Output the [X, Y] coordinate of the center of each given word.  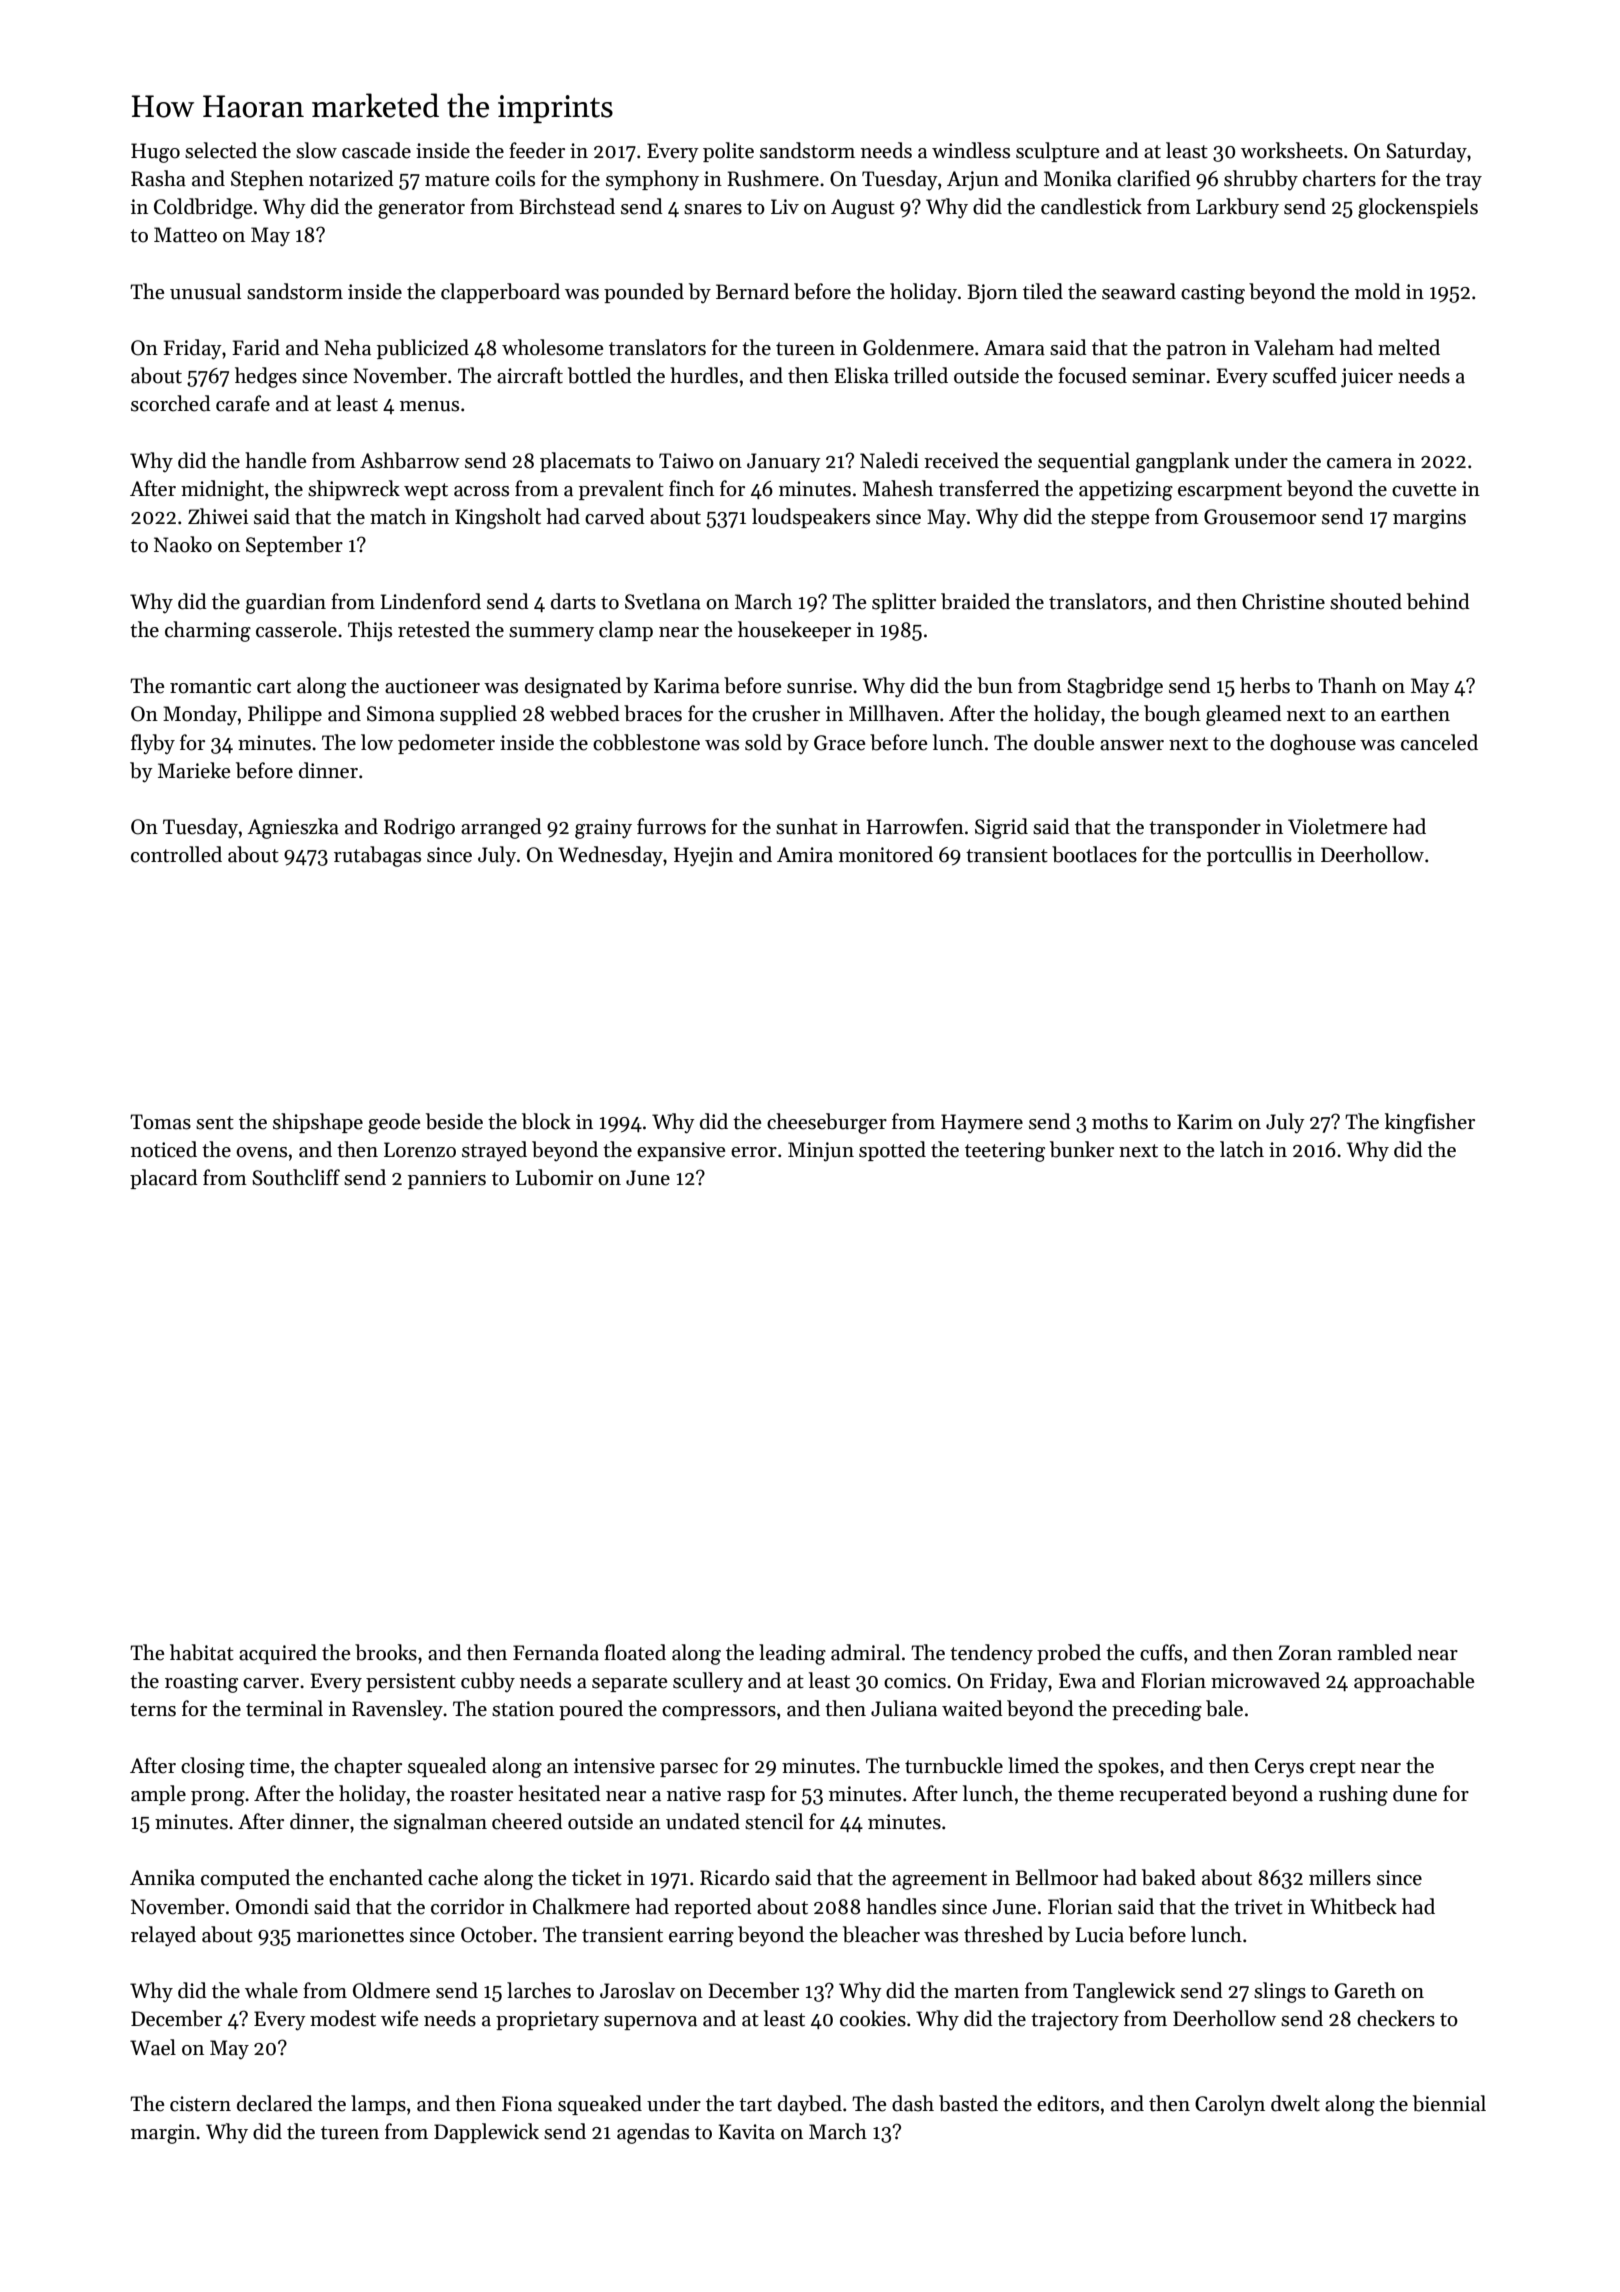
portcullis [1249, 856]
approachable [1414, 1682]
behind [1438, 601]
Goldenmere [918, 347]
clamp [626, 631]
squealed [447, 1767]
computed [245, 1879]
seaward [1139, 291]
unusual [205, 291]
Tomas [160, 1122]
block [546, 1121]
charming [208, 631]
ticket [597, 1877]
